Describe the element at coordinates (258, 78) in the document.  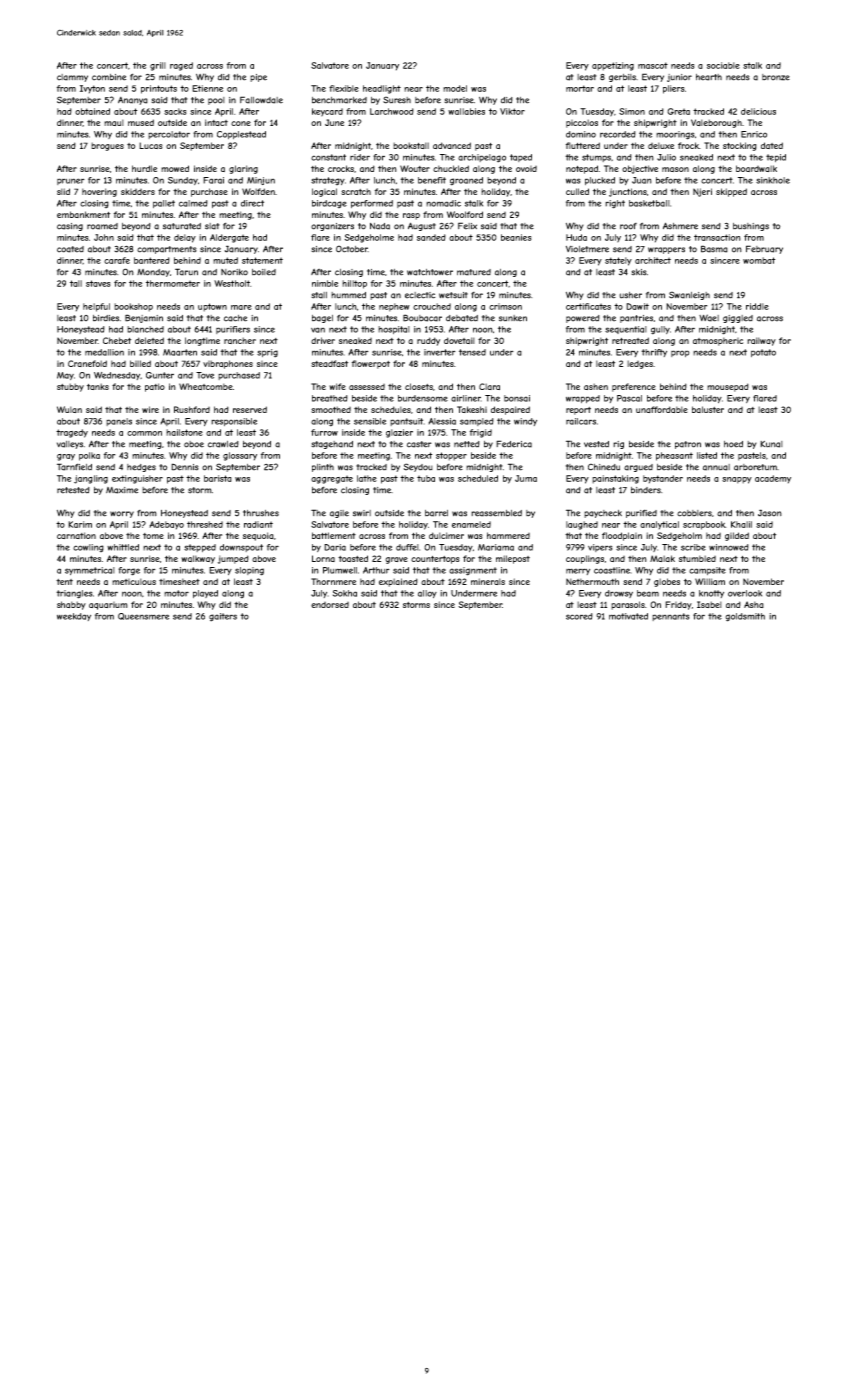
I see `pipe` at that location.
